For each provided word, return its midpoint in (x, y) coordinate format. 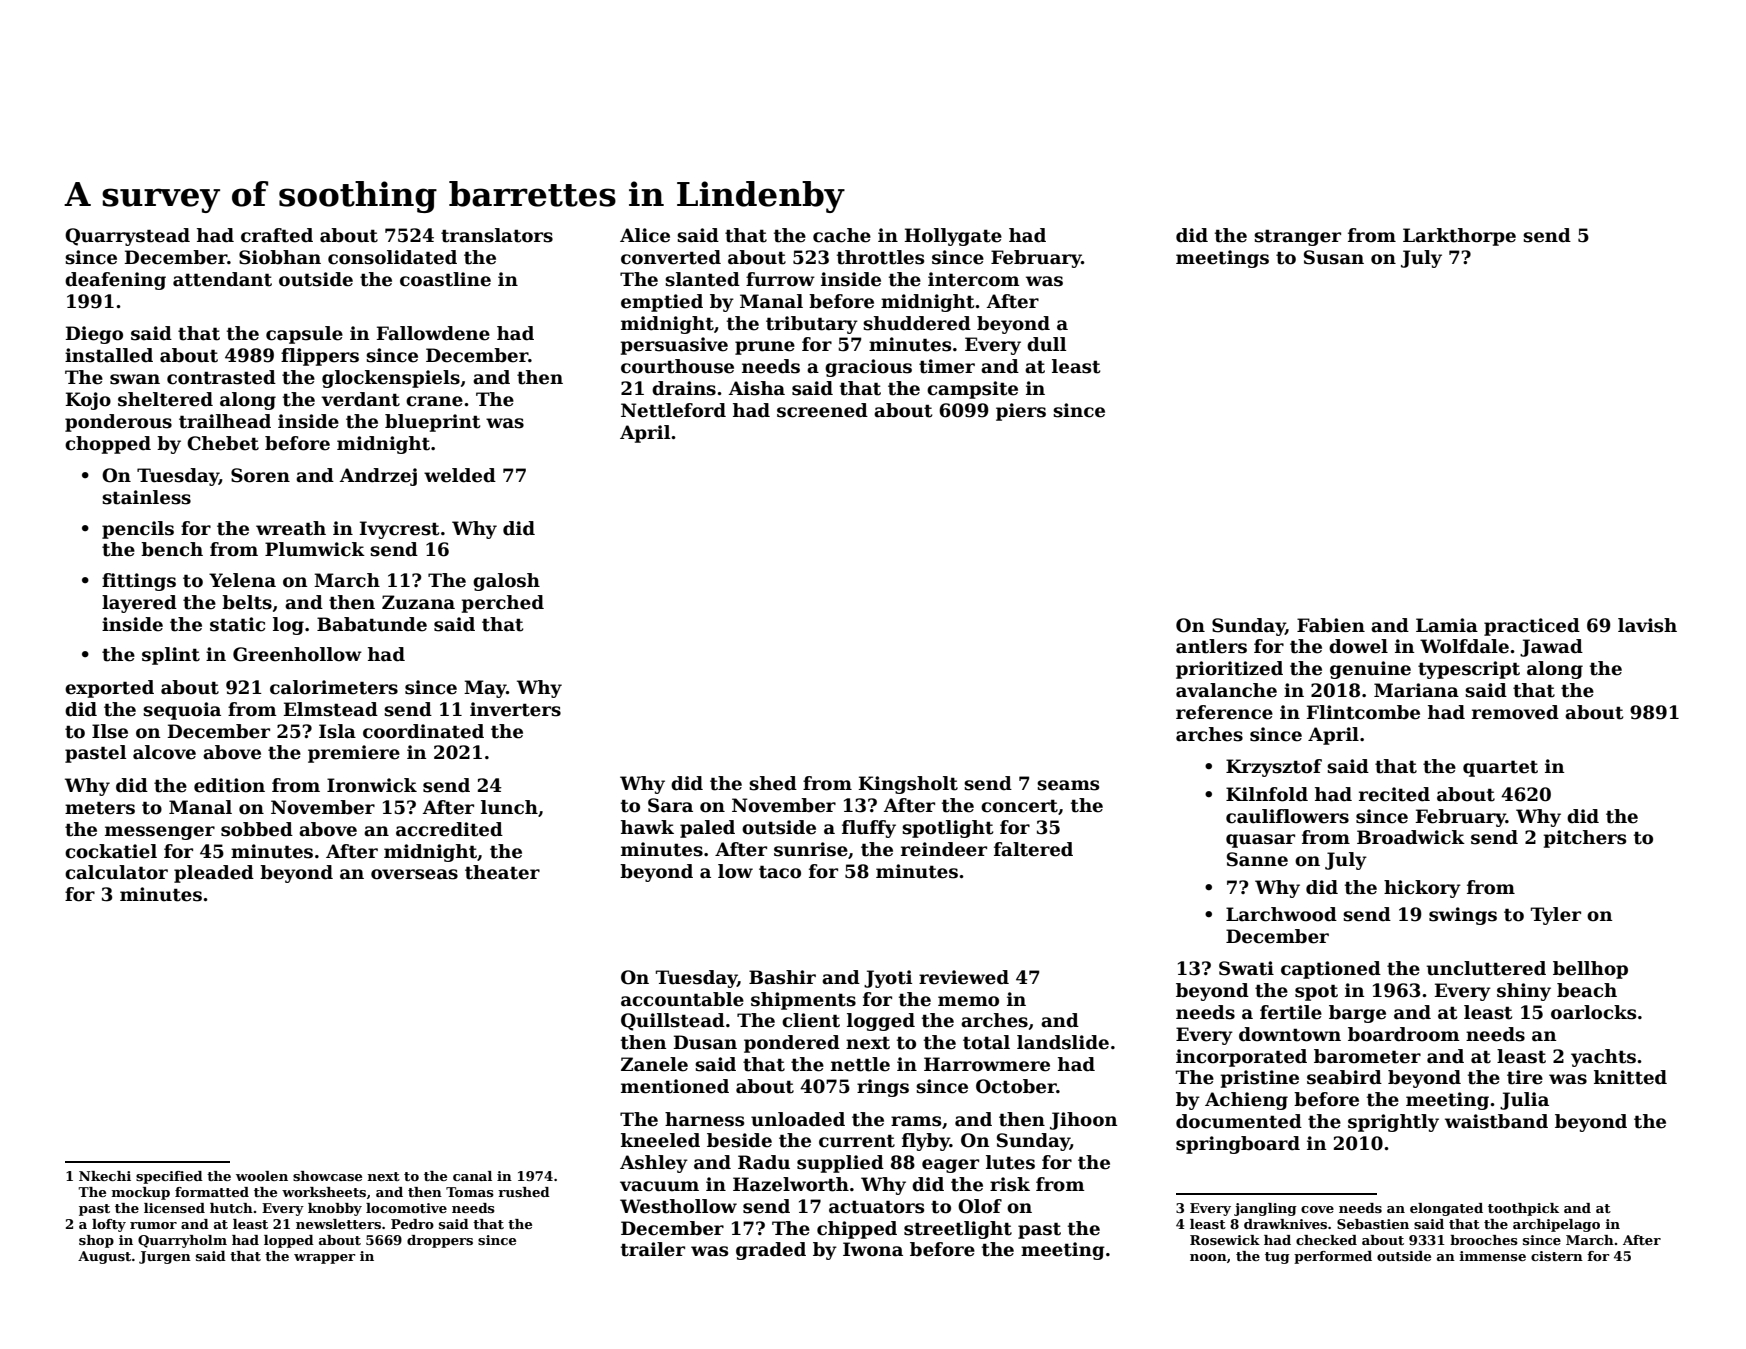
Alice (645, 235)
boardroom (1404, 1034)
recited (1394, 794)
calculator (116, 872)
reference (1224, 712)
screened (822, 410)
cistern (1557, 1256)
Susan (1334, 257)
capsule (304, 335)
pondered (792, 1044)
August (104, 1257)
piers (1021, 412)
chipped (857, 1230)
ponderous (118, 423)
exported (109, 689)
